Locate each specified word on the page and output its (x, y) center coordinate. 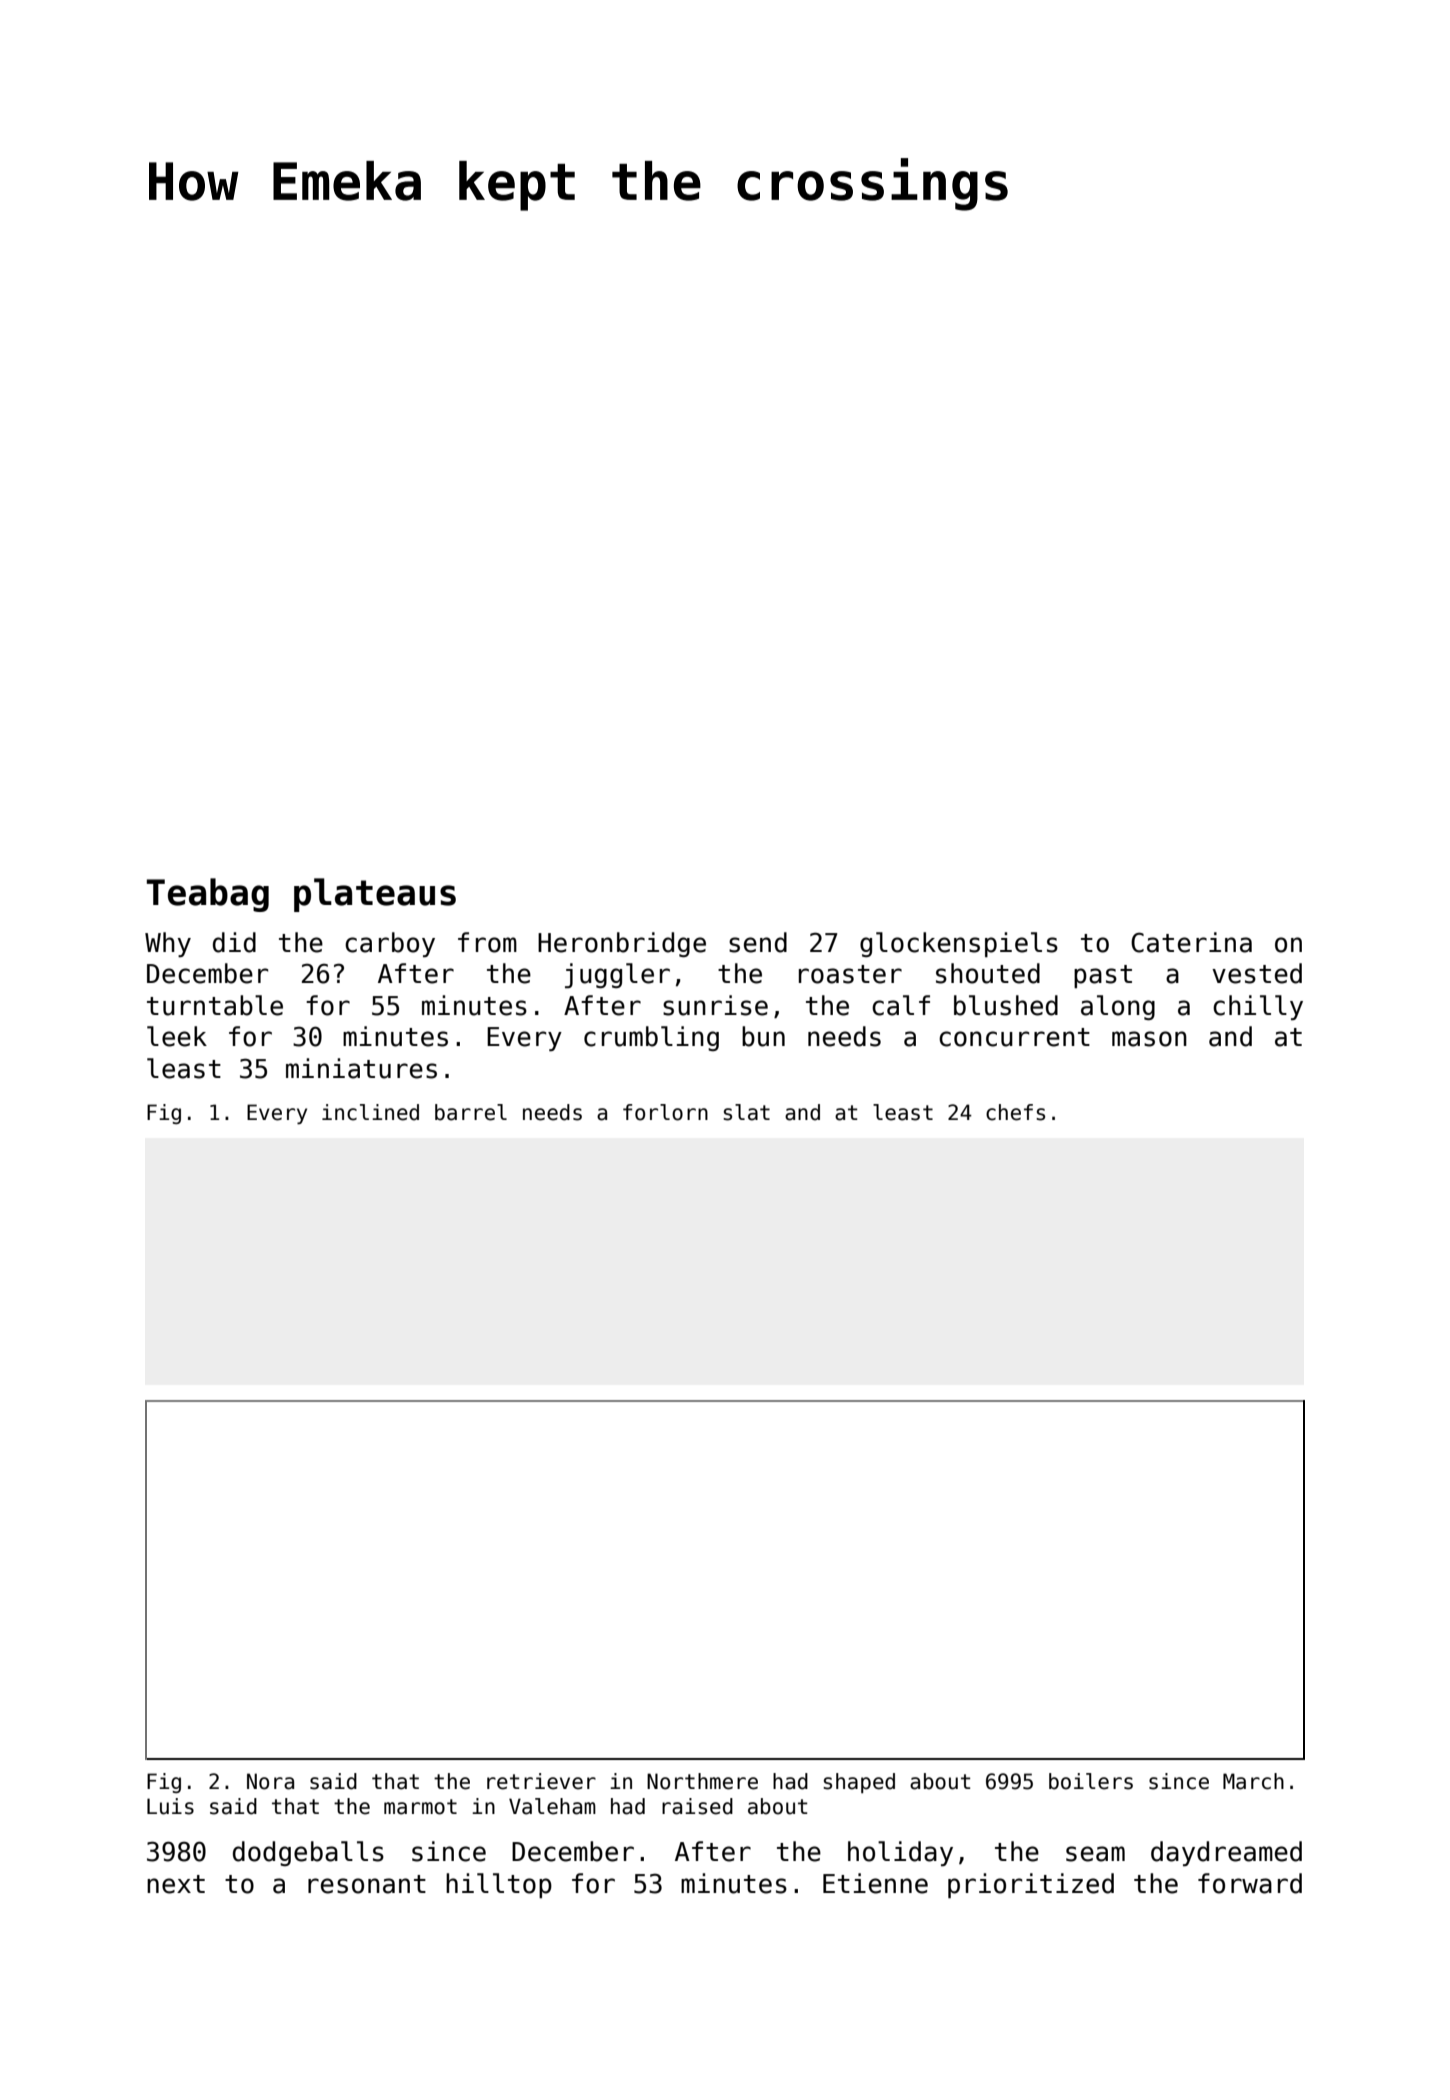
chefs (1015, 1112)
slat (746, 1112)
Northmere (702, 1781)
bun (763, 1036)
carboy (390, 944)
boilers (1091, 1781)
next (176, 1884)
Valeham (552, 1806)
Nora (270, 1781)
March (1253, 1781)
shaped (859, 1783)
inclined (370, 1112)
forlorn (665, 1112)
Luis (170, 1806)
